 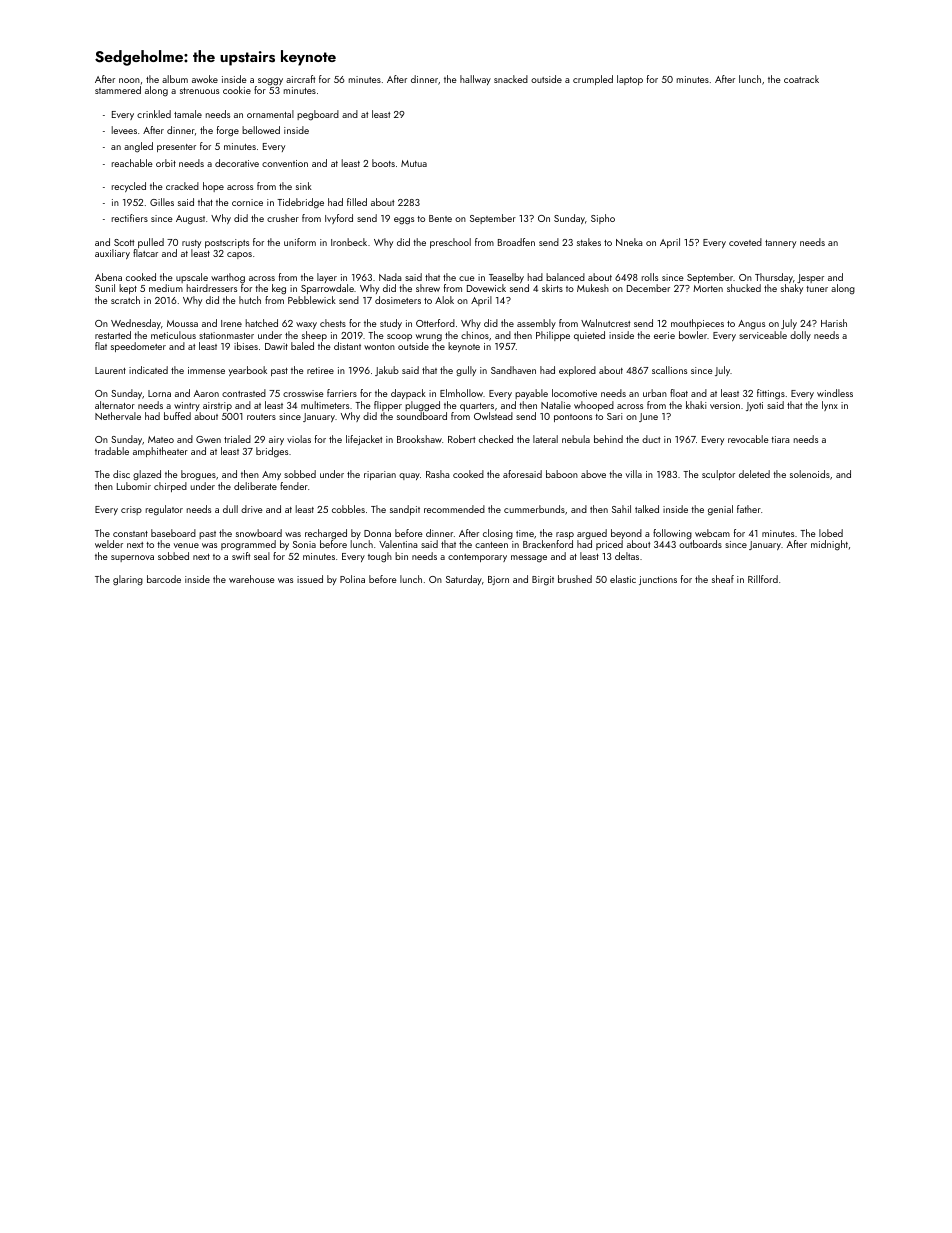 What do you see at coordinates (312, 300) in the screenshot?
I see `Pebblewick` at bounding box center [312, 300].
